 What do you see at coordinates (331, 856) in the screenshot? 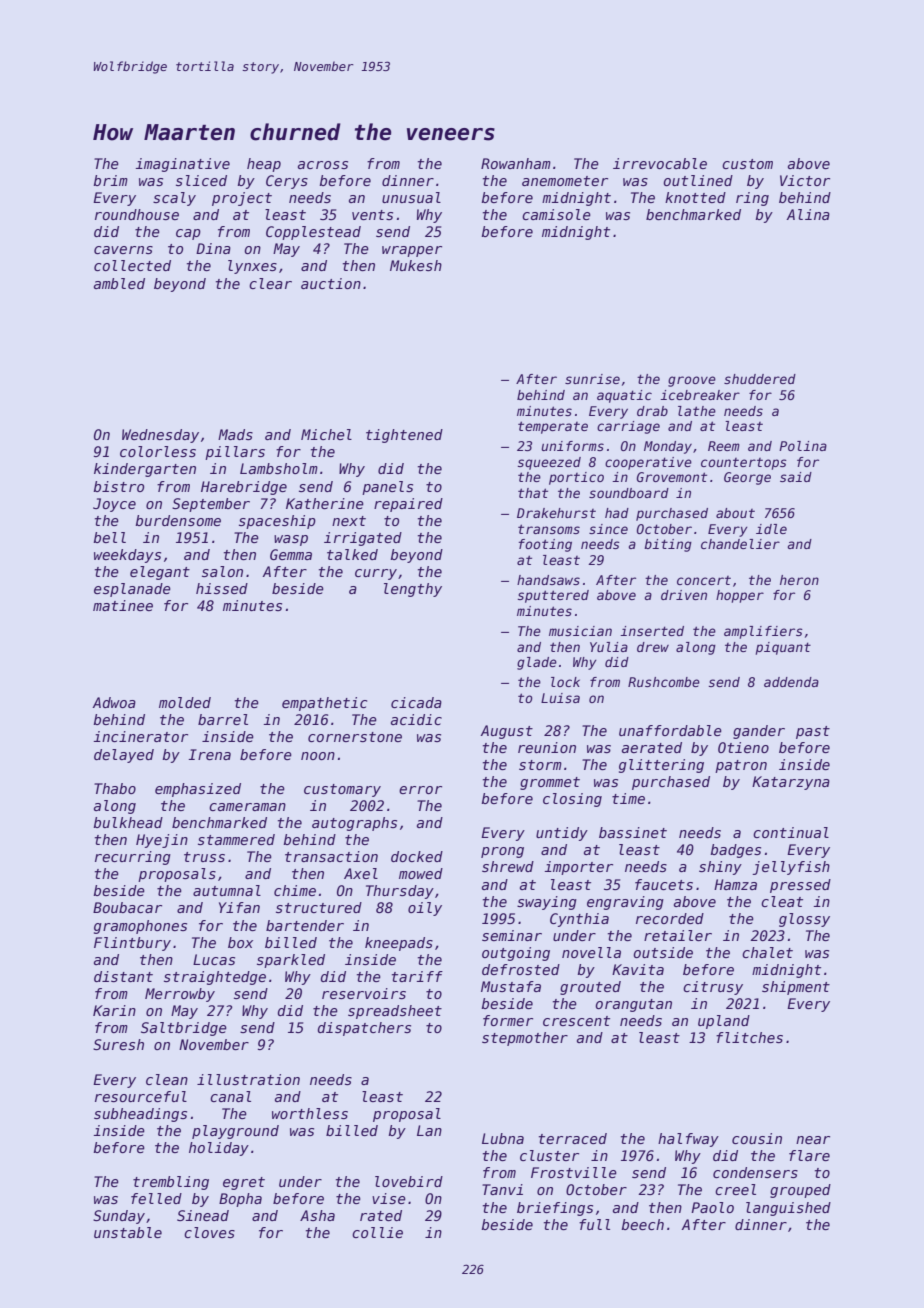
I see `transaction` at bounding box center [331, 856].
